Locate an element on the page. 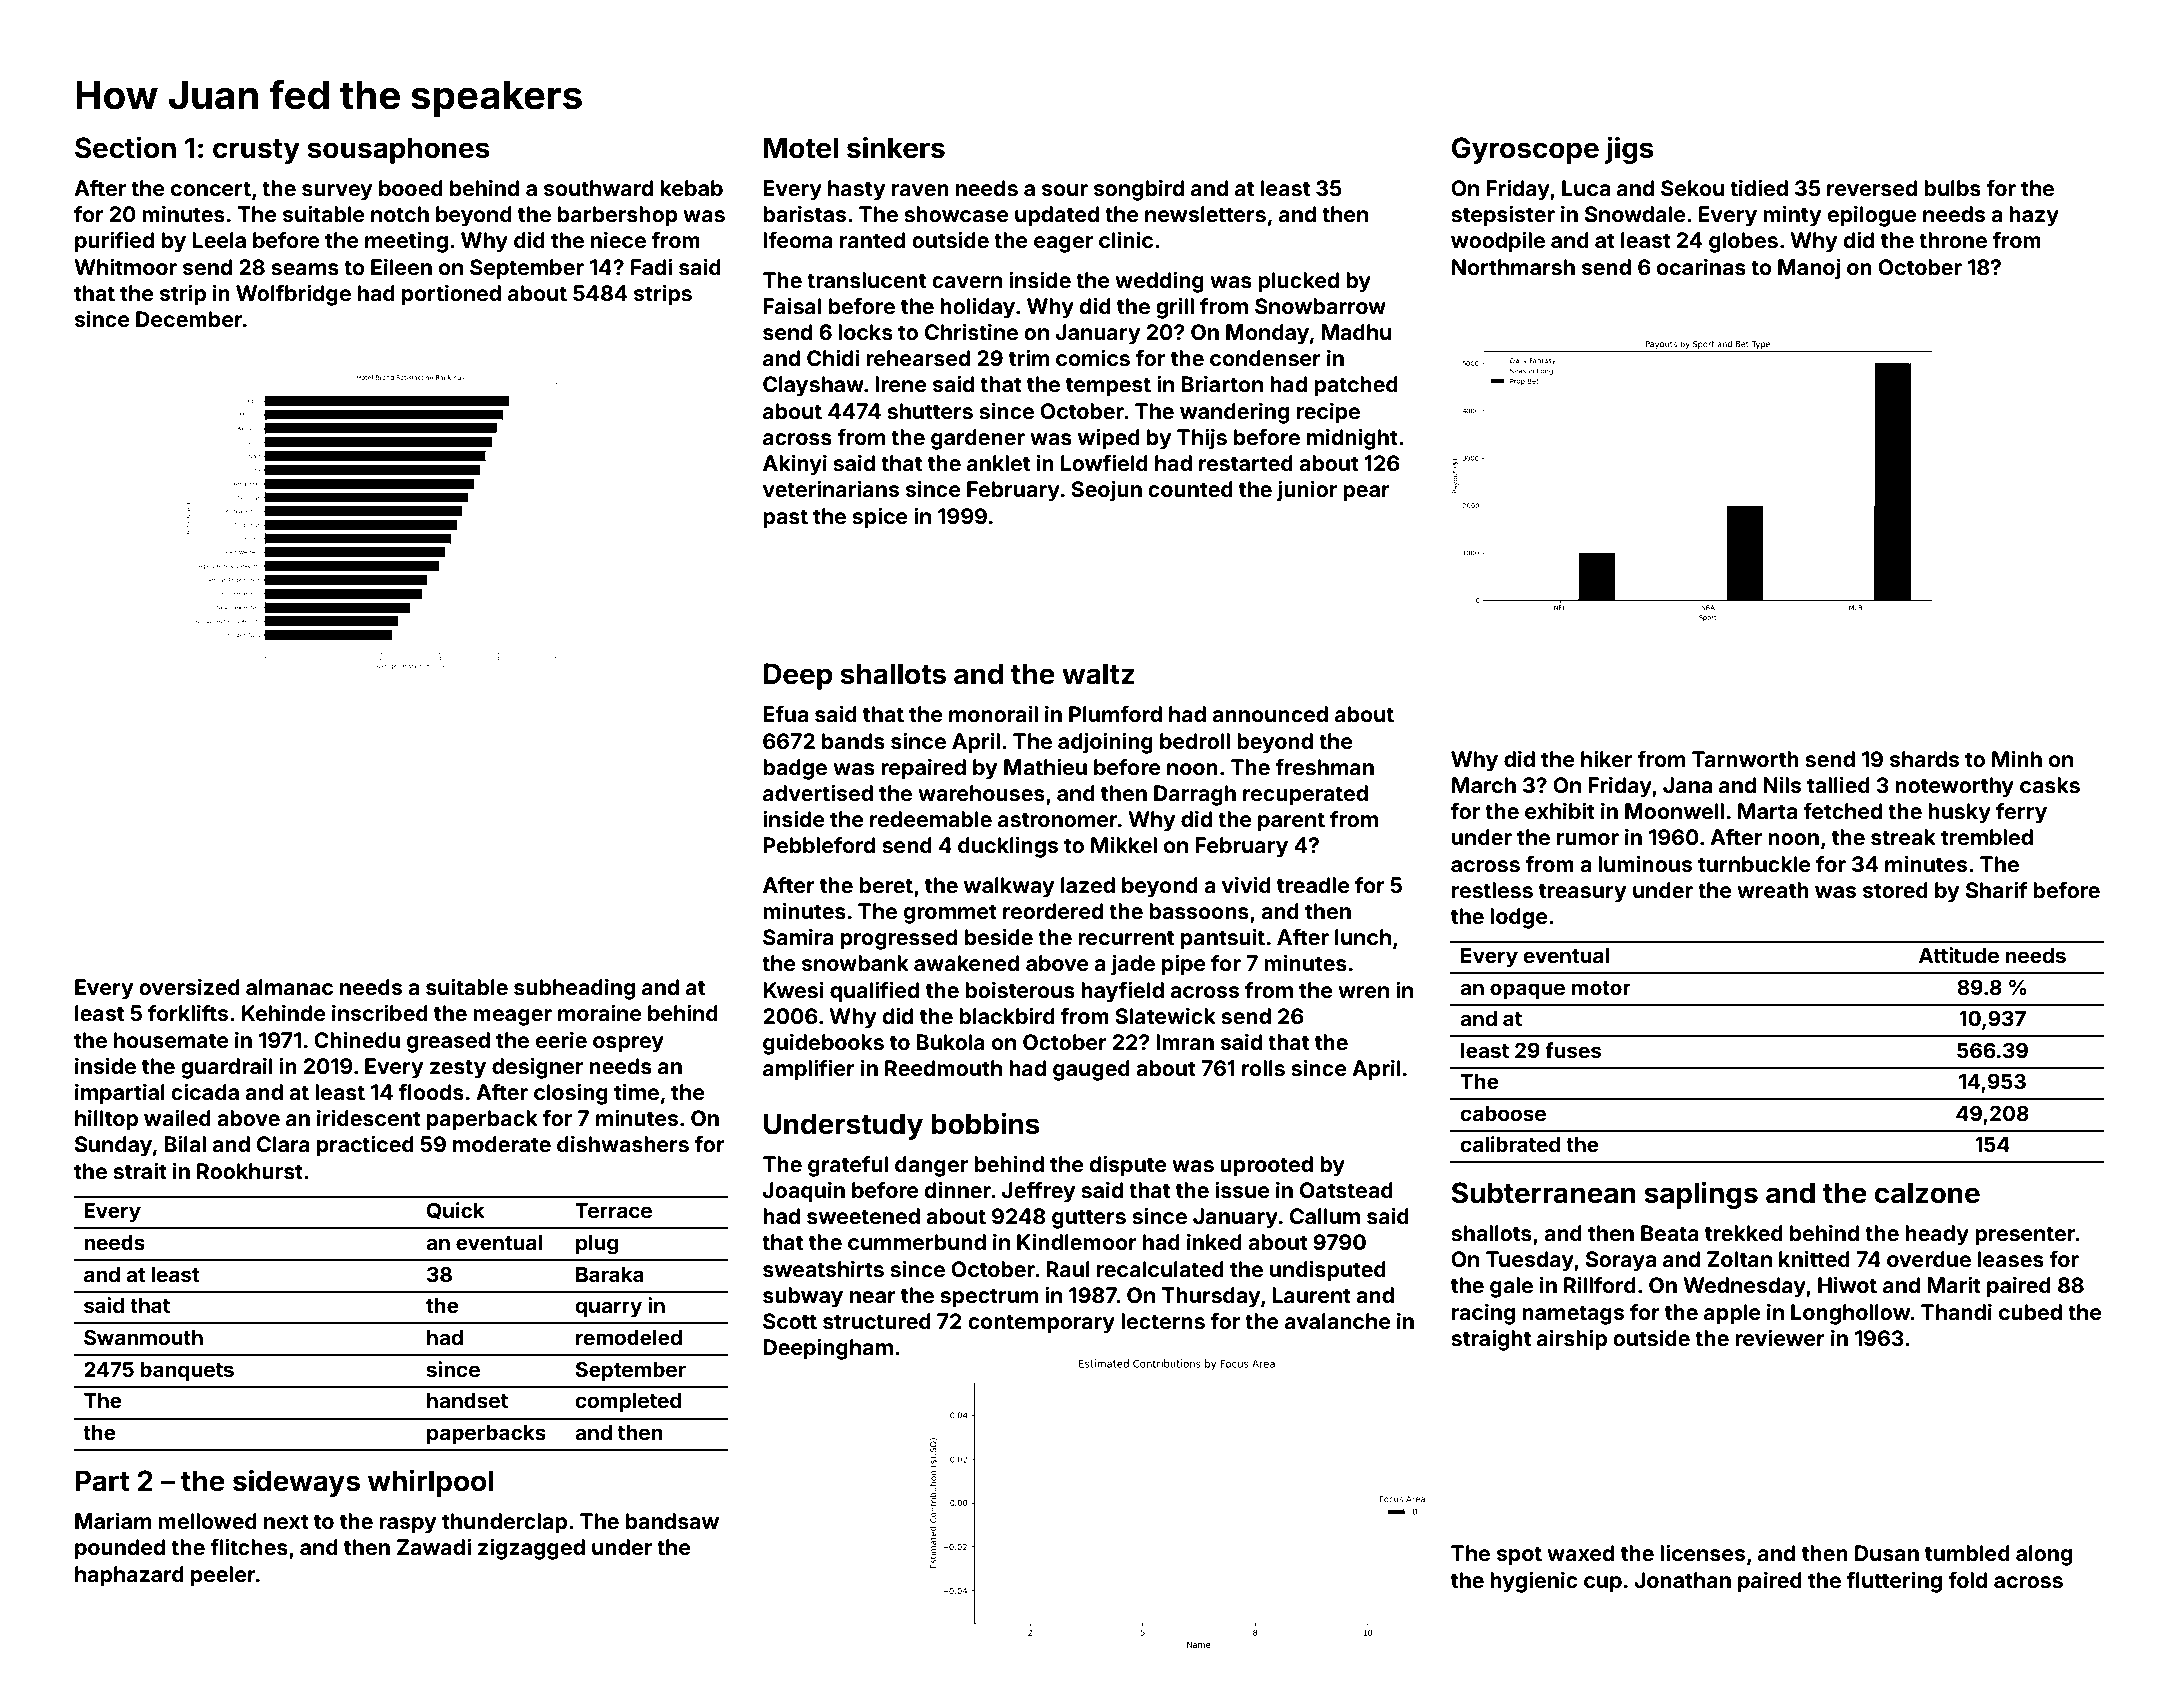 The height and width of the document is (1683, 2178). Soraya is located at coordinates (1621, 1261).
